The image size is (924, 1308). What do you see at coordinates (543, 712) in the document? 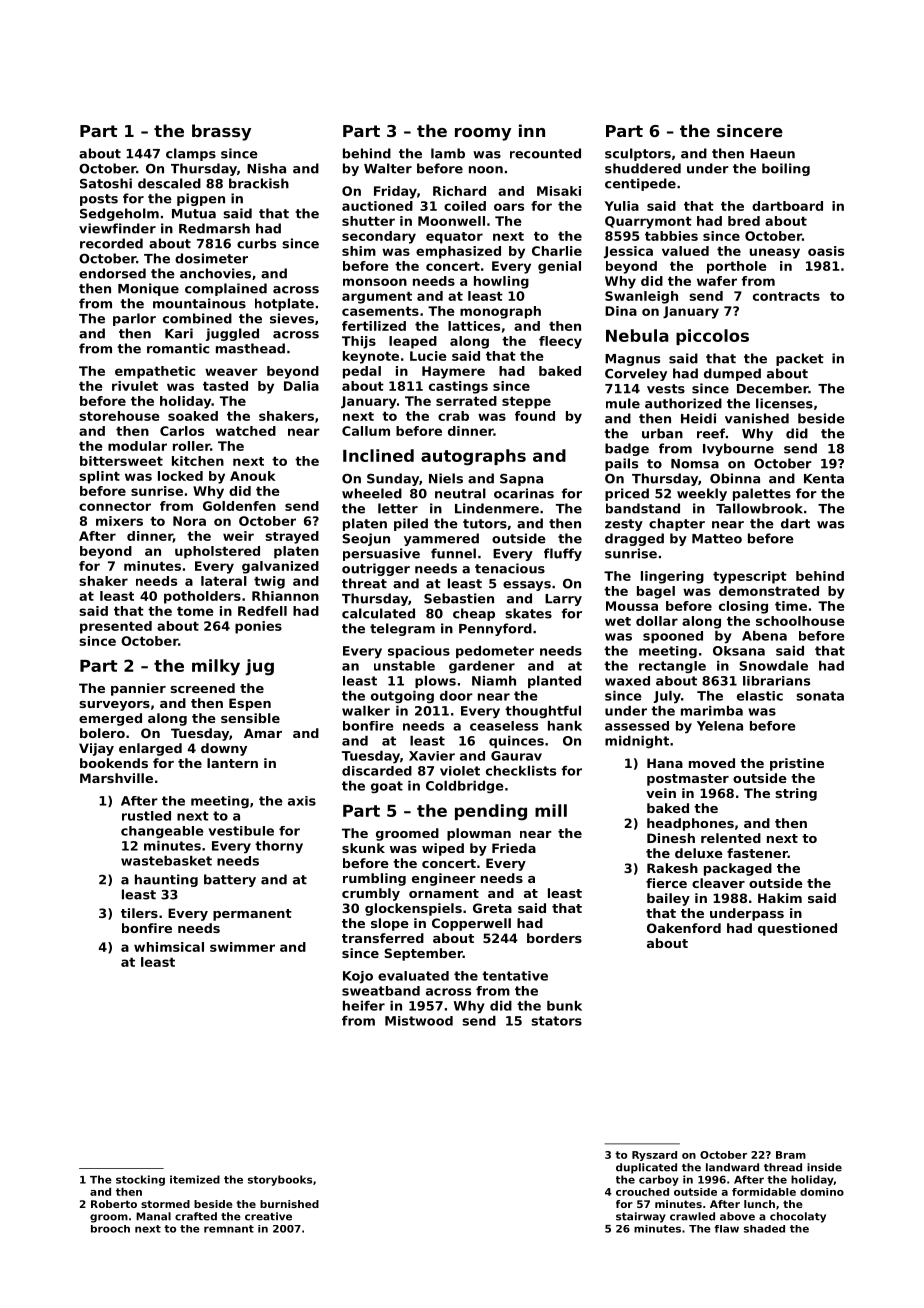
I see `thoughtful` at bounding box center [543, 712].
